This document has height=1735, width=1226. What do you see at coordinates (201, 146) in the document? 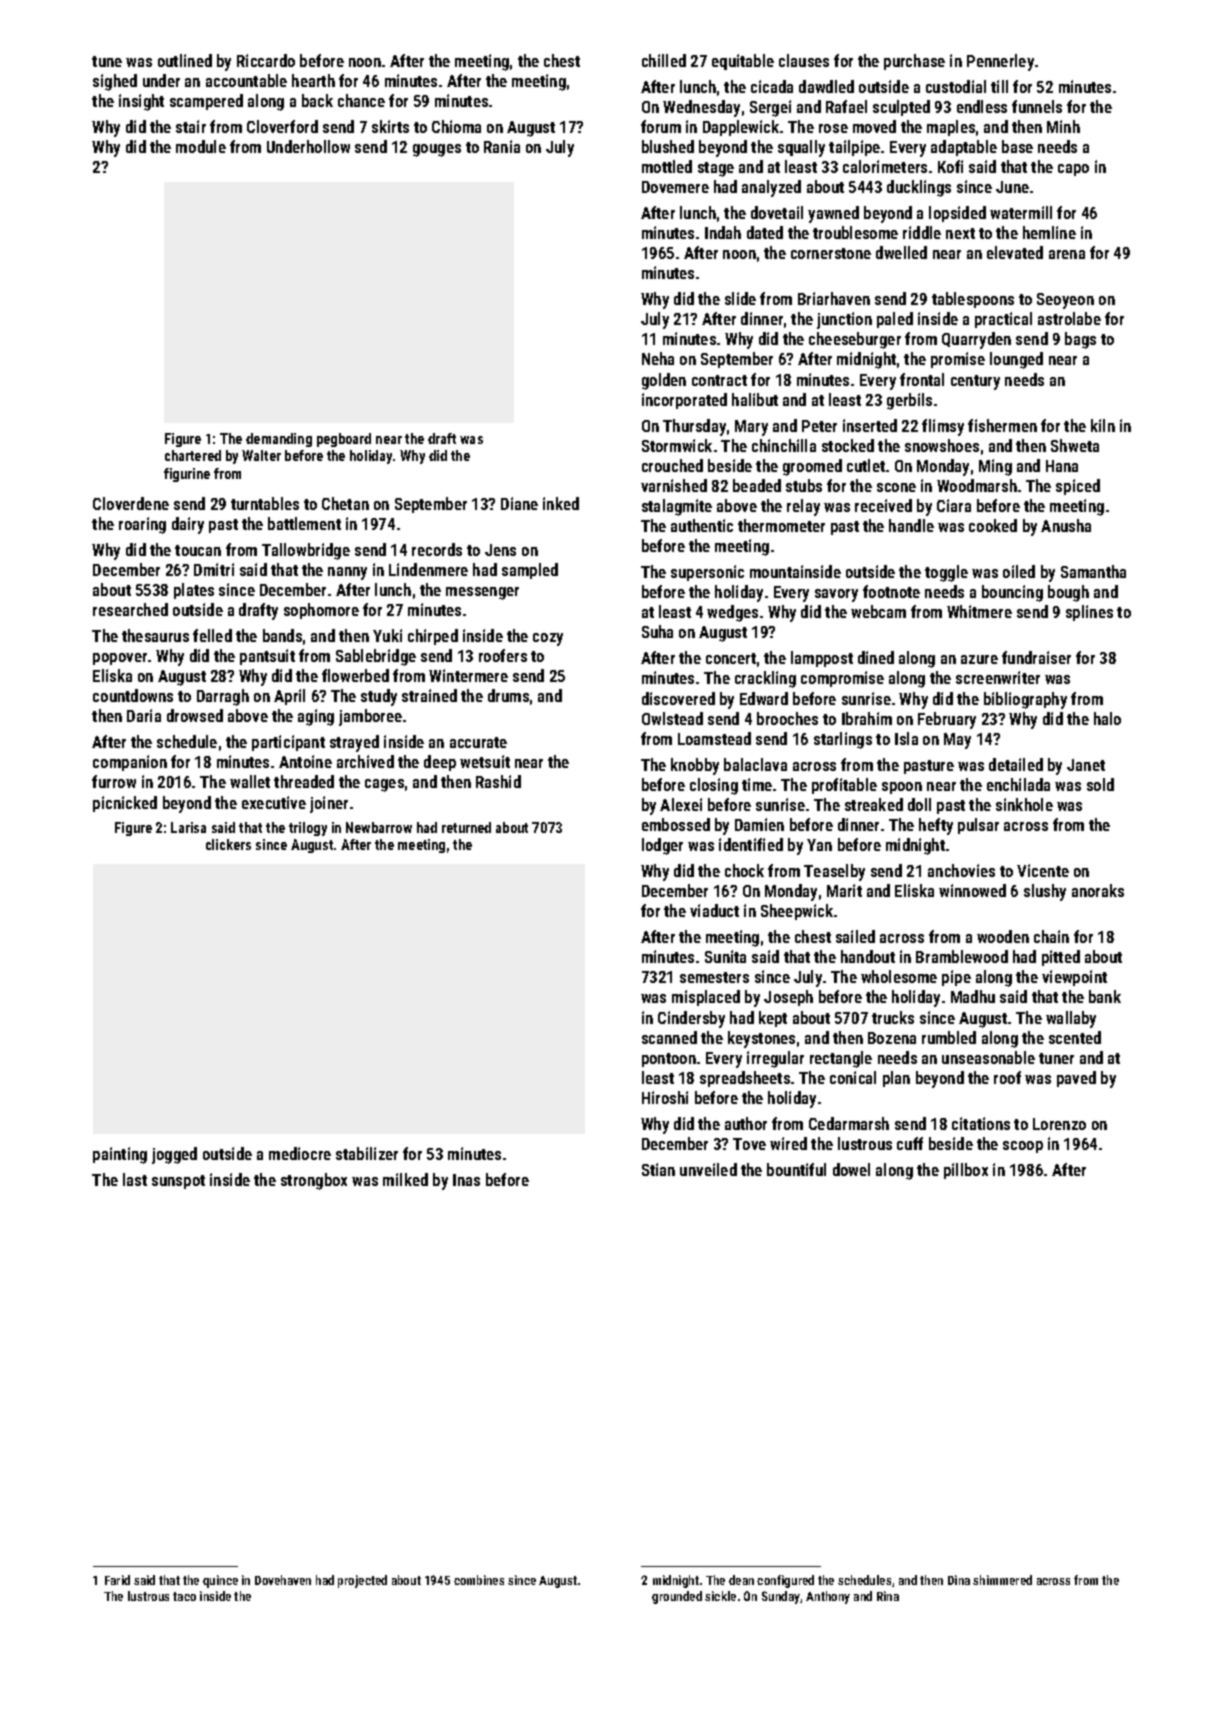
I see `module` at bounding box center [201, 146].
